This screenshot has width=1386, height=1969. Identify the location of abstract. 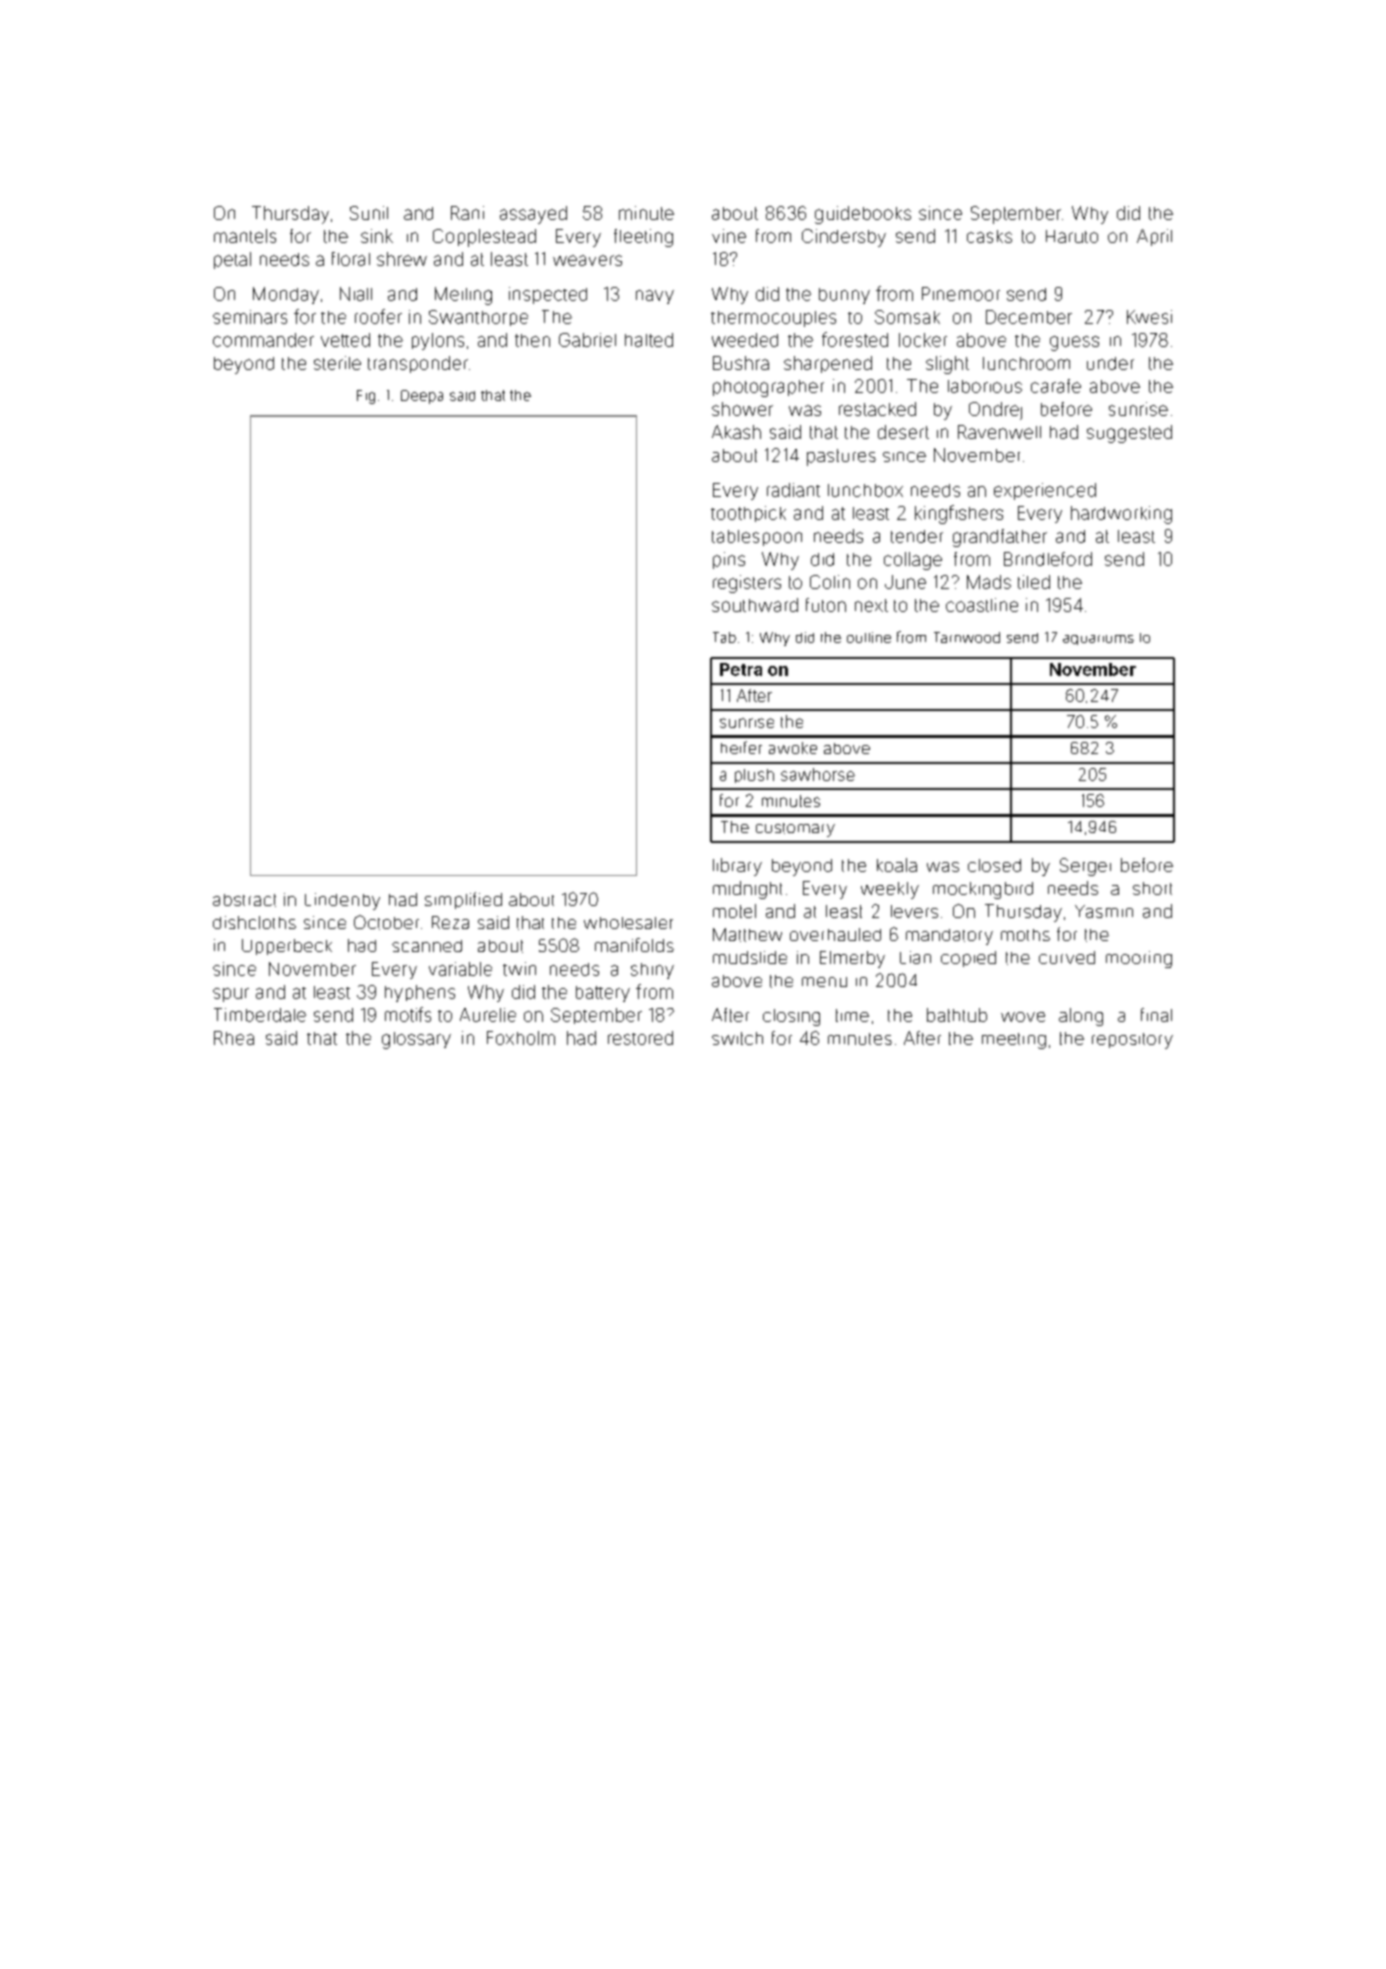
(244, 900).
